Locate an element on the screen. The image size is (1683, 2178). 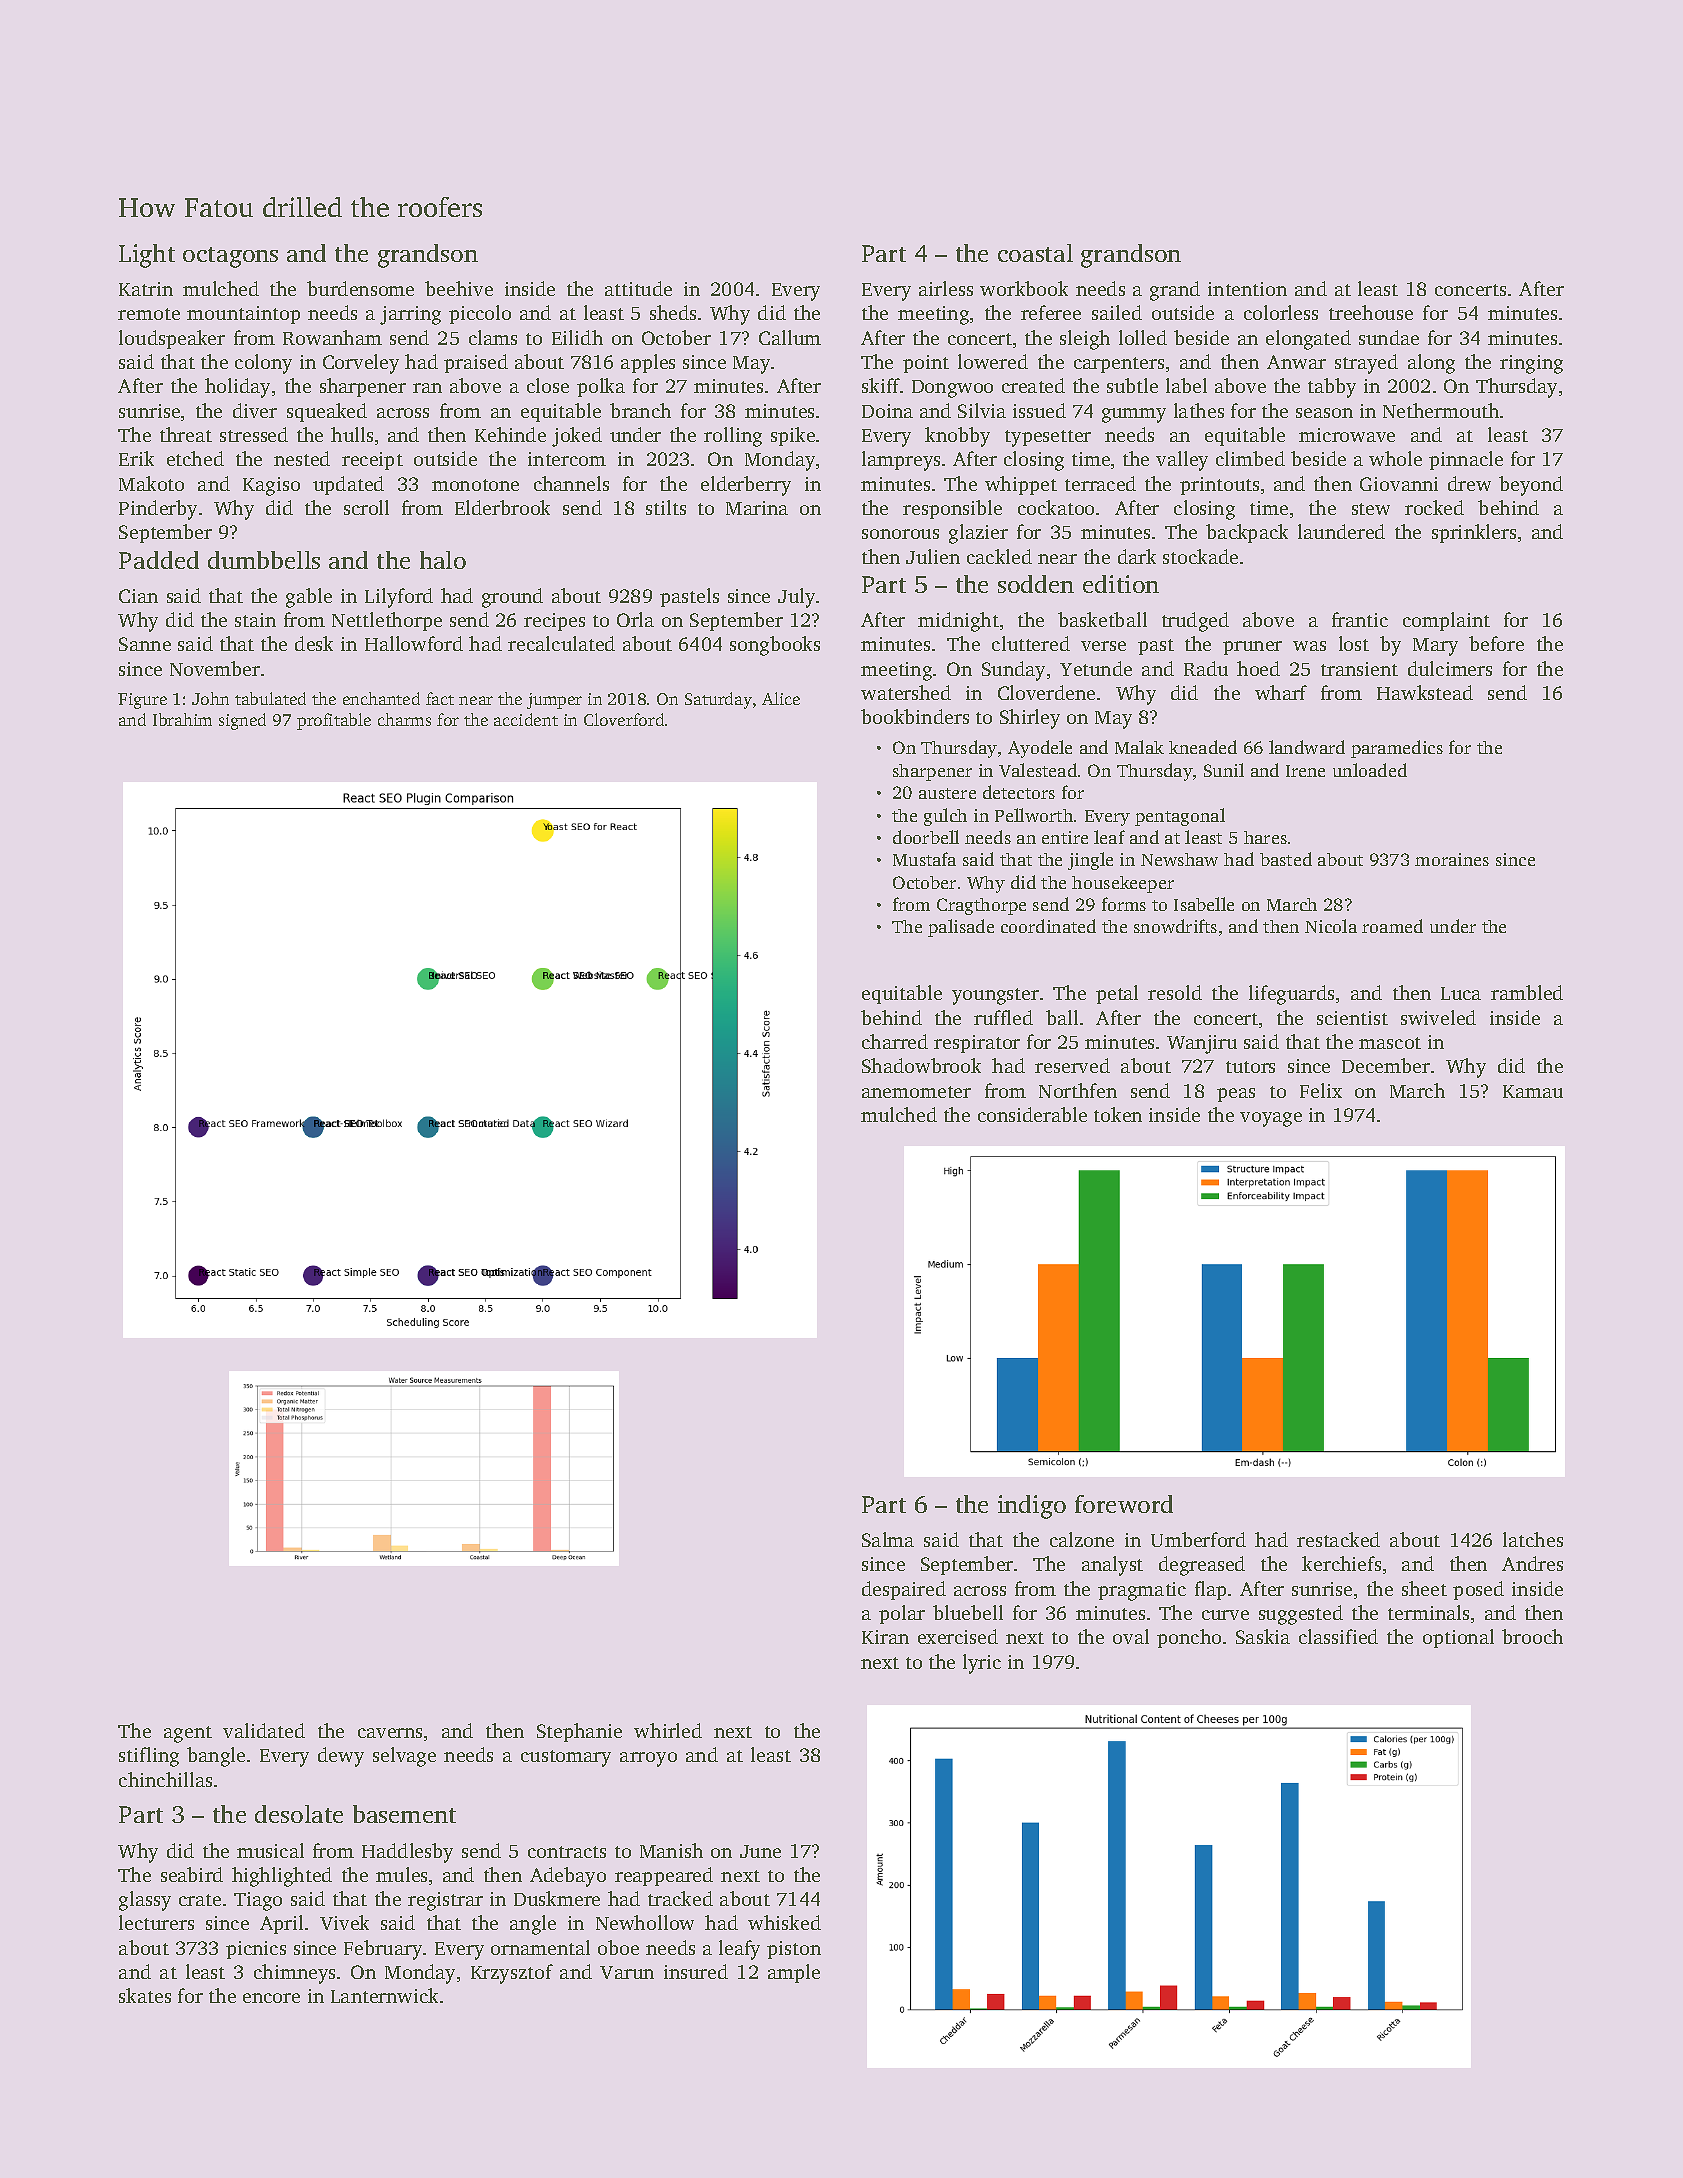
Lanternwick is located at coordinates (384, 1995).
